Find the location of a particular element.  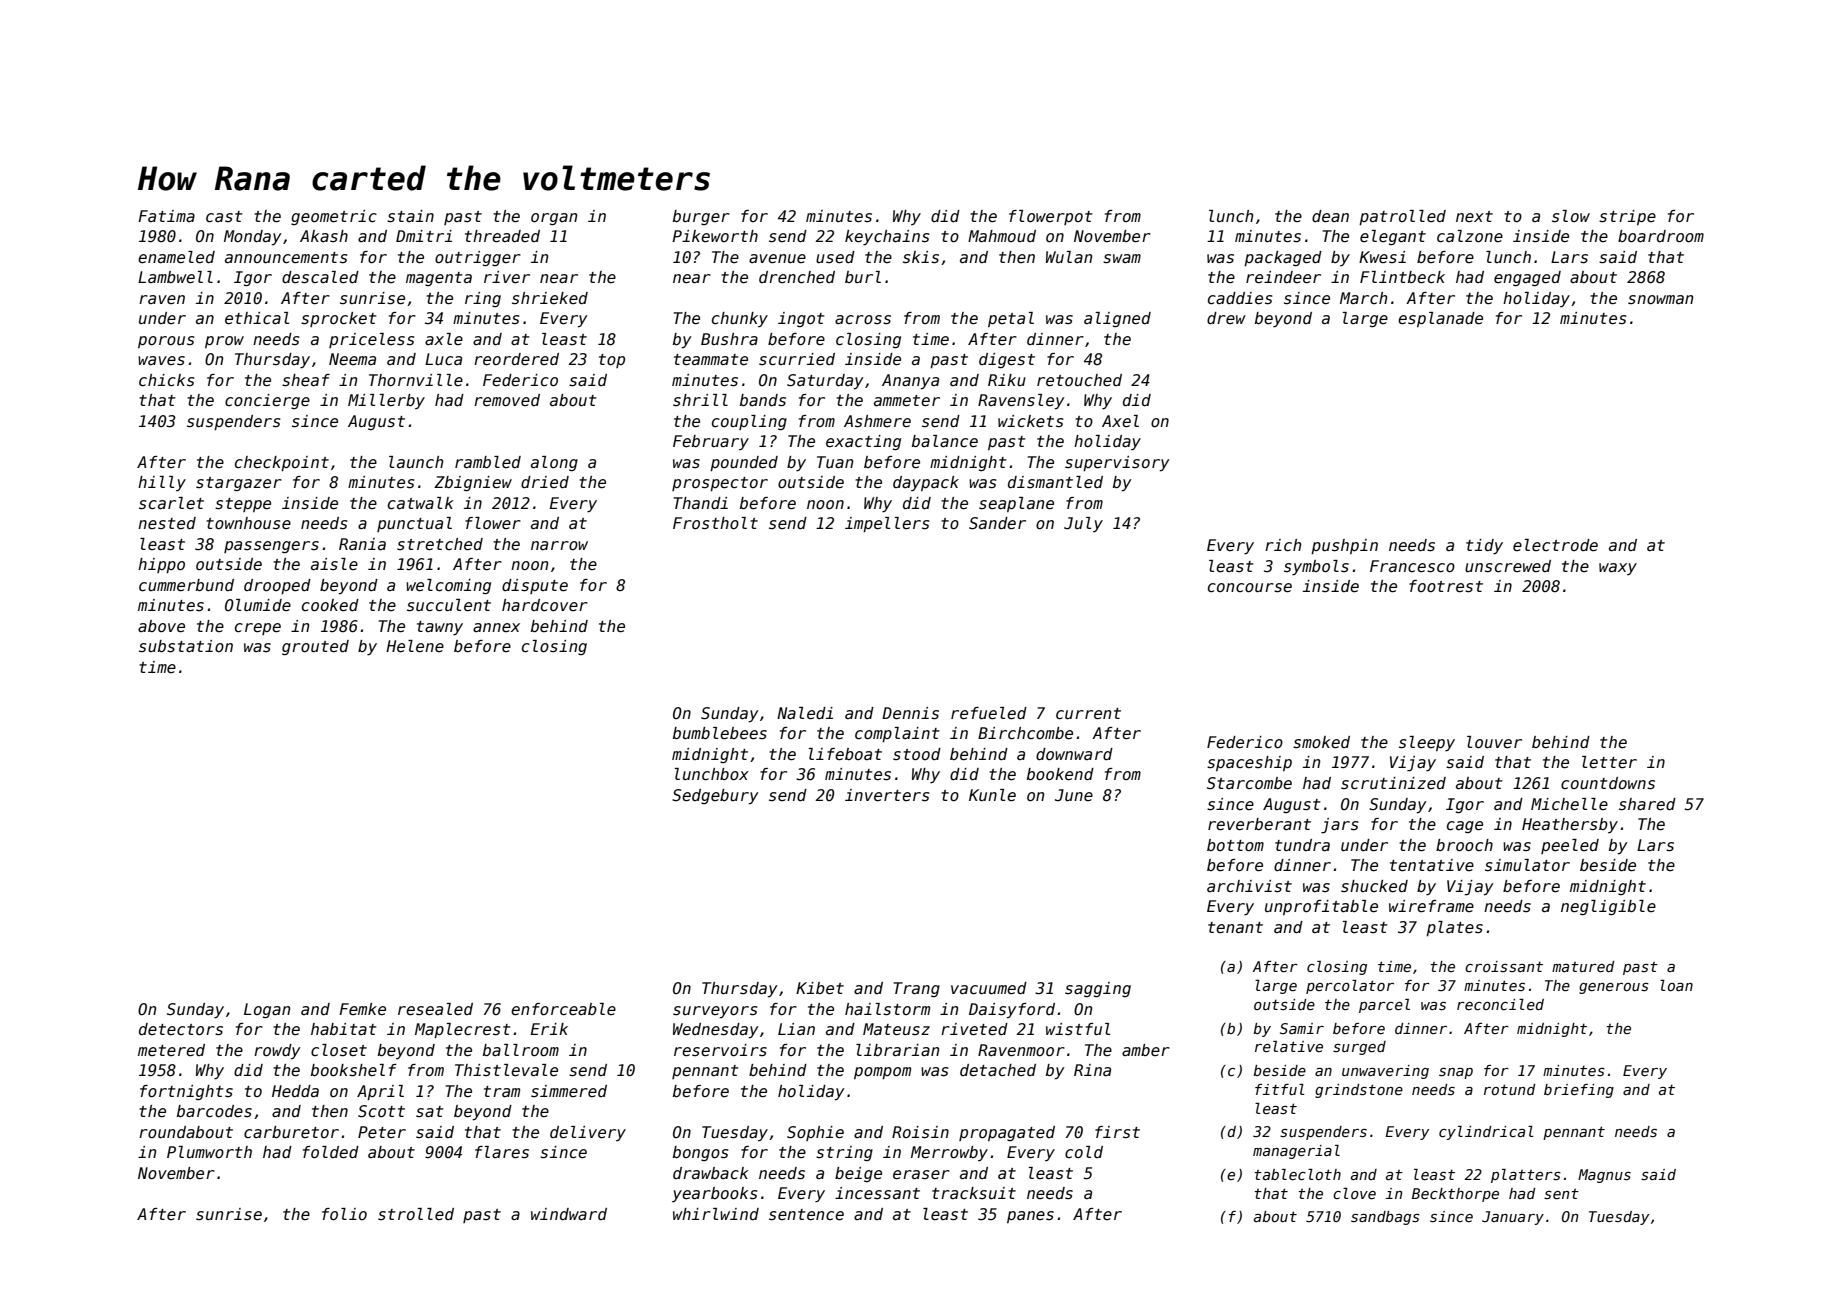

January is located at coordinates (1513, 1218).
